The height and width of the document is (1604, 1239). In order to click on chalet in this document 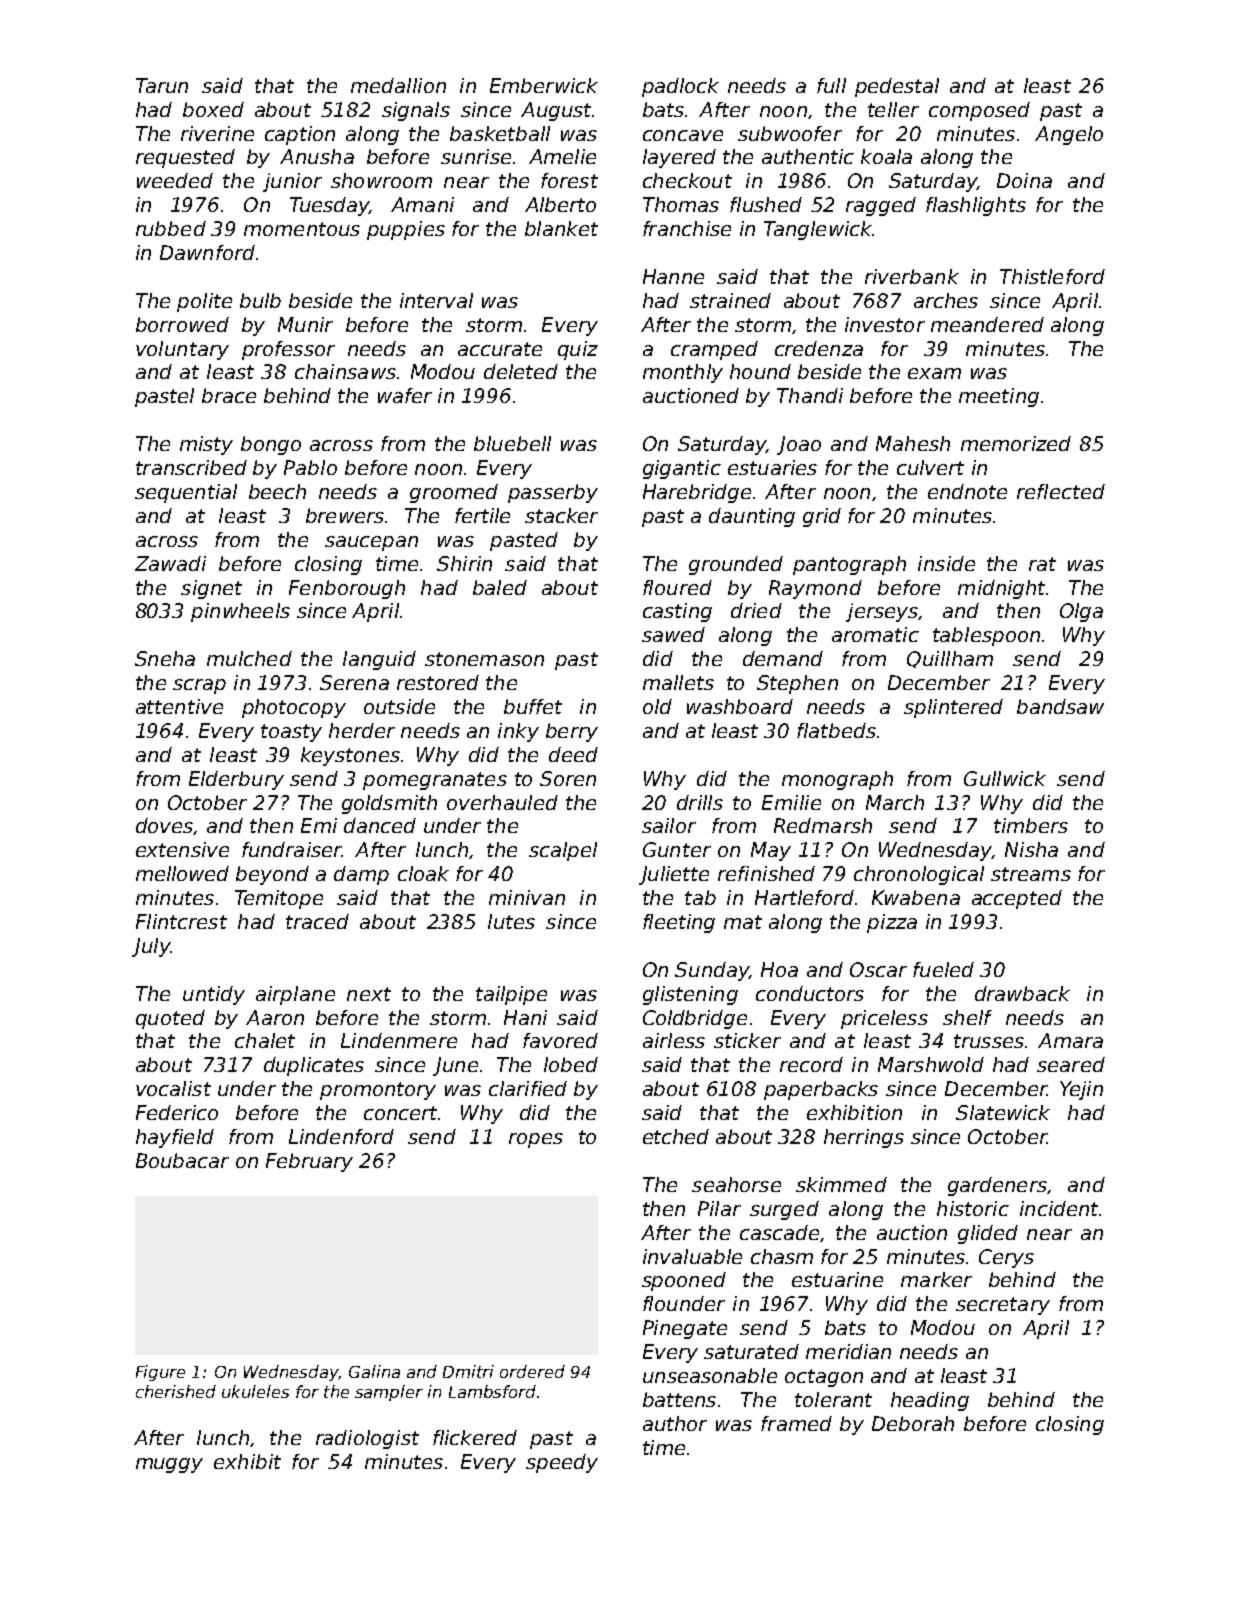, I will do `click(265, 1040)`.
